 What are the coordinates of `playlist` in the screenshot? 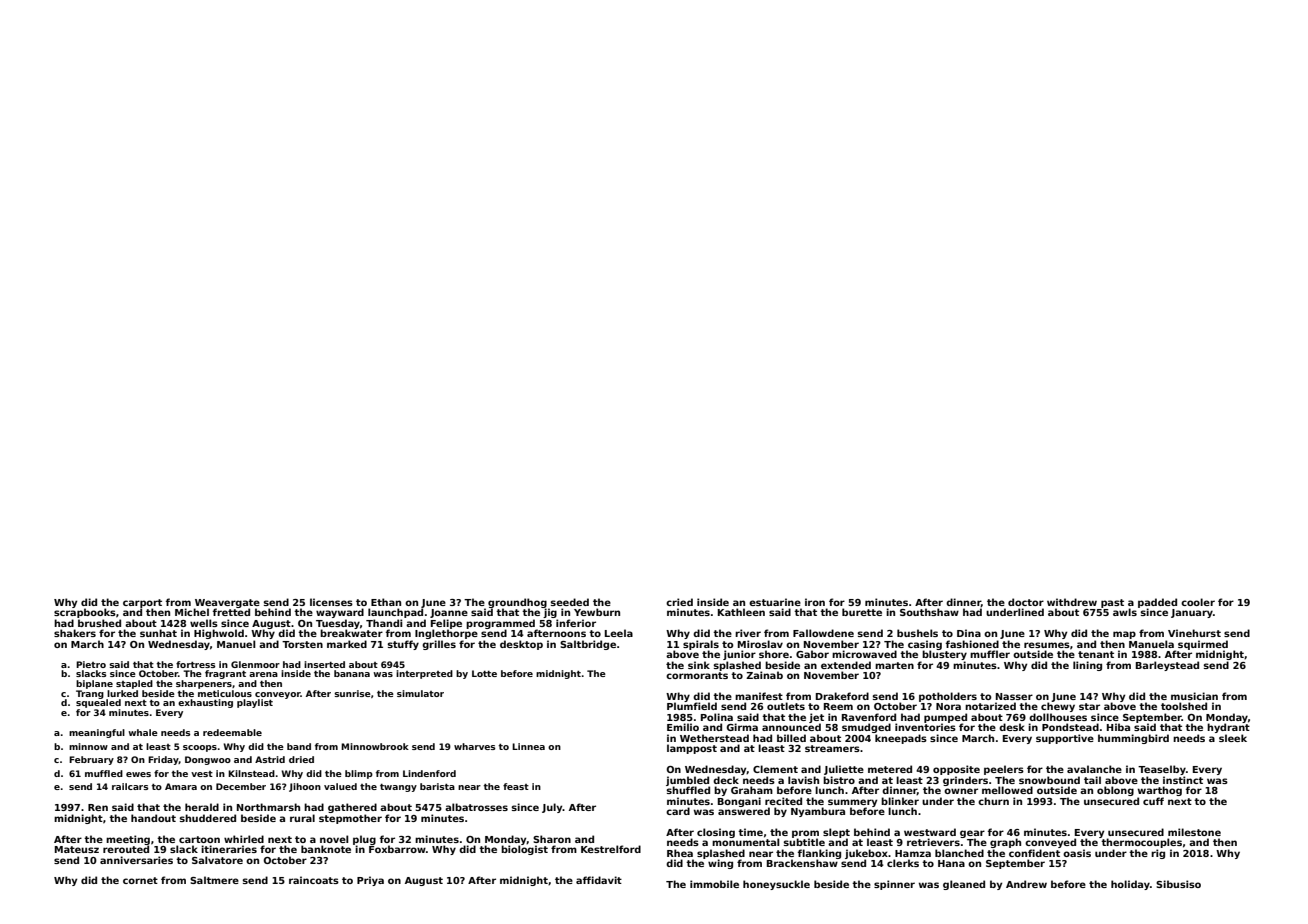 It's located at (255, 703).
